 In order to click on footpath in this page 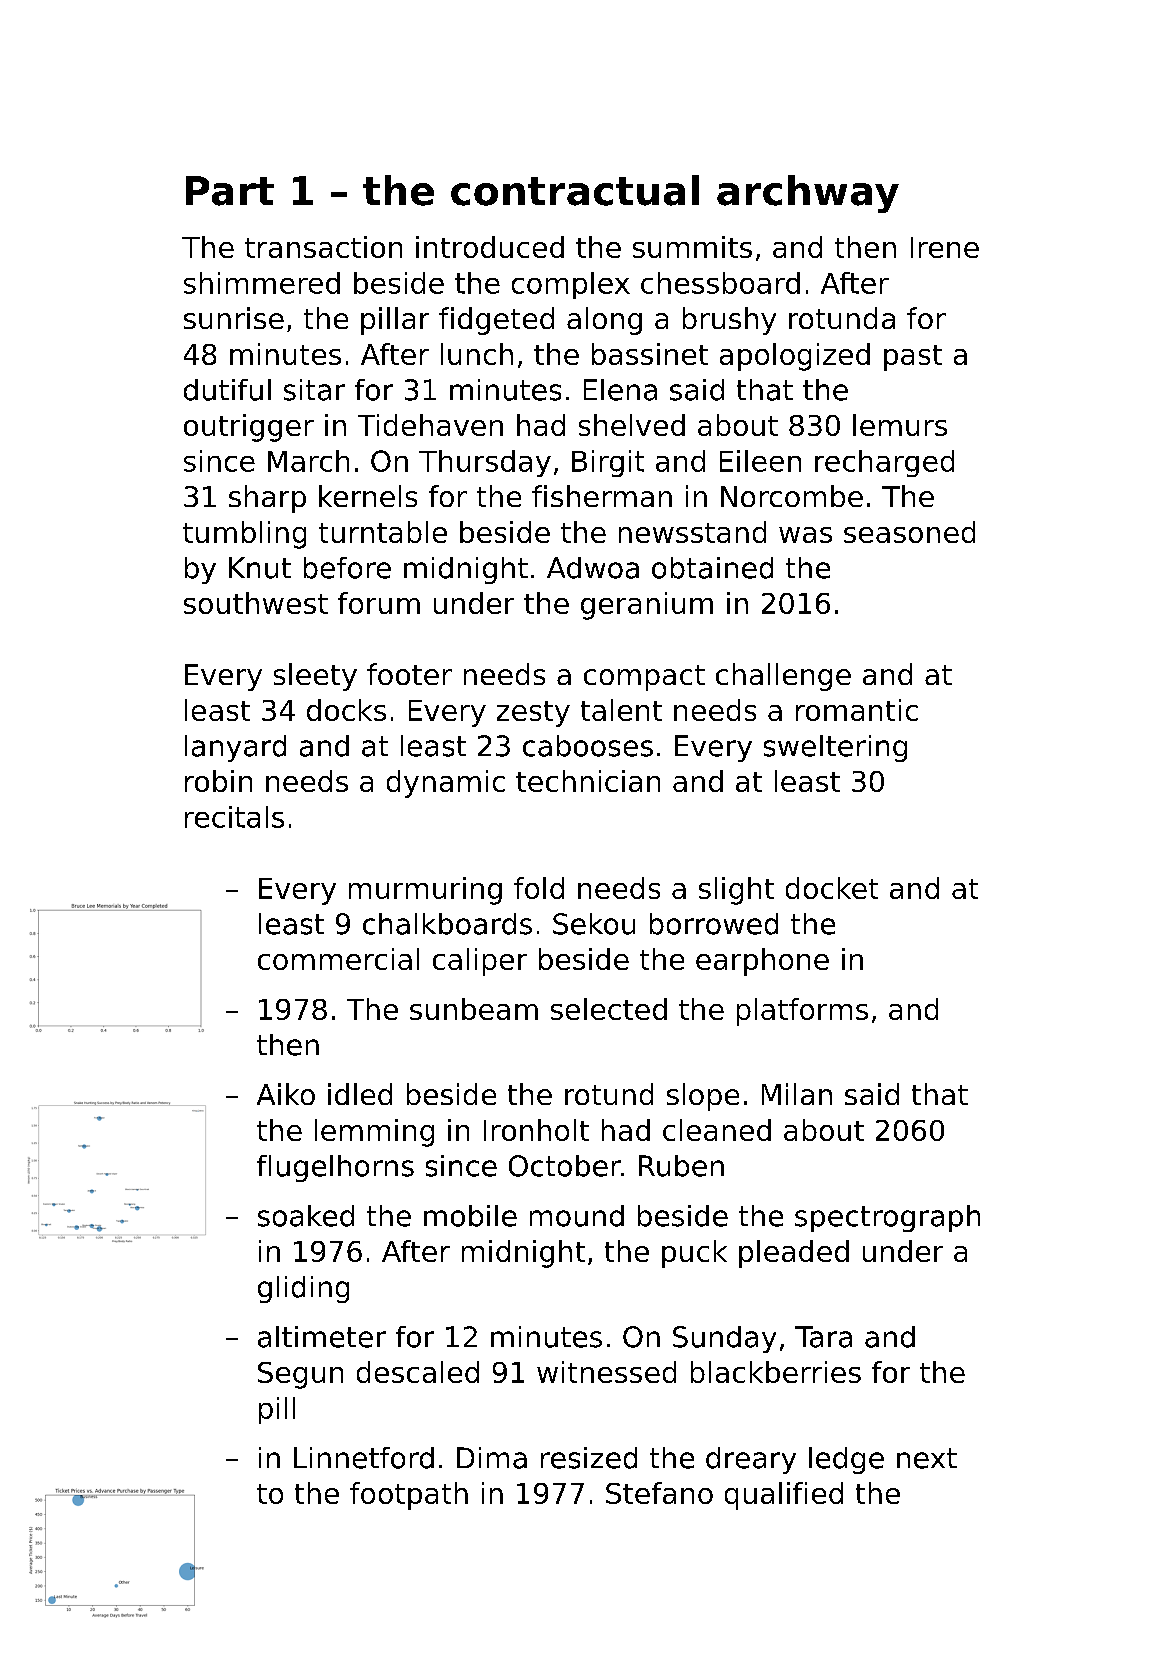, I will do `click(409, 1496)`.
